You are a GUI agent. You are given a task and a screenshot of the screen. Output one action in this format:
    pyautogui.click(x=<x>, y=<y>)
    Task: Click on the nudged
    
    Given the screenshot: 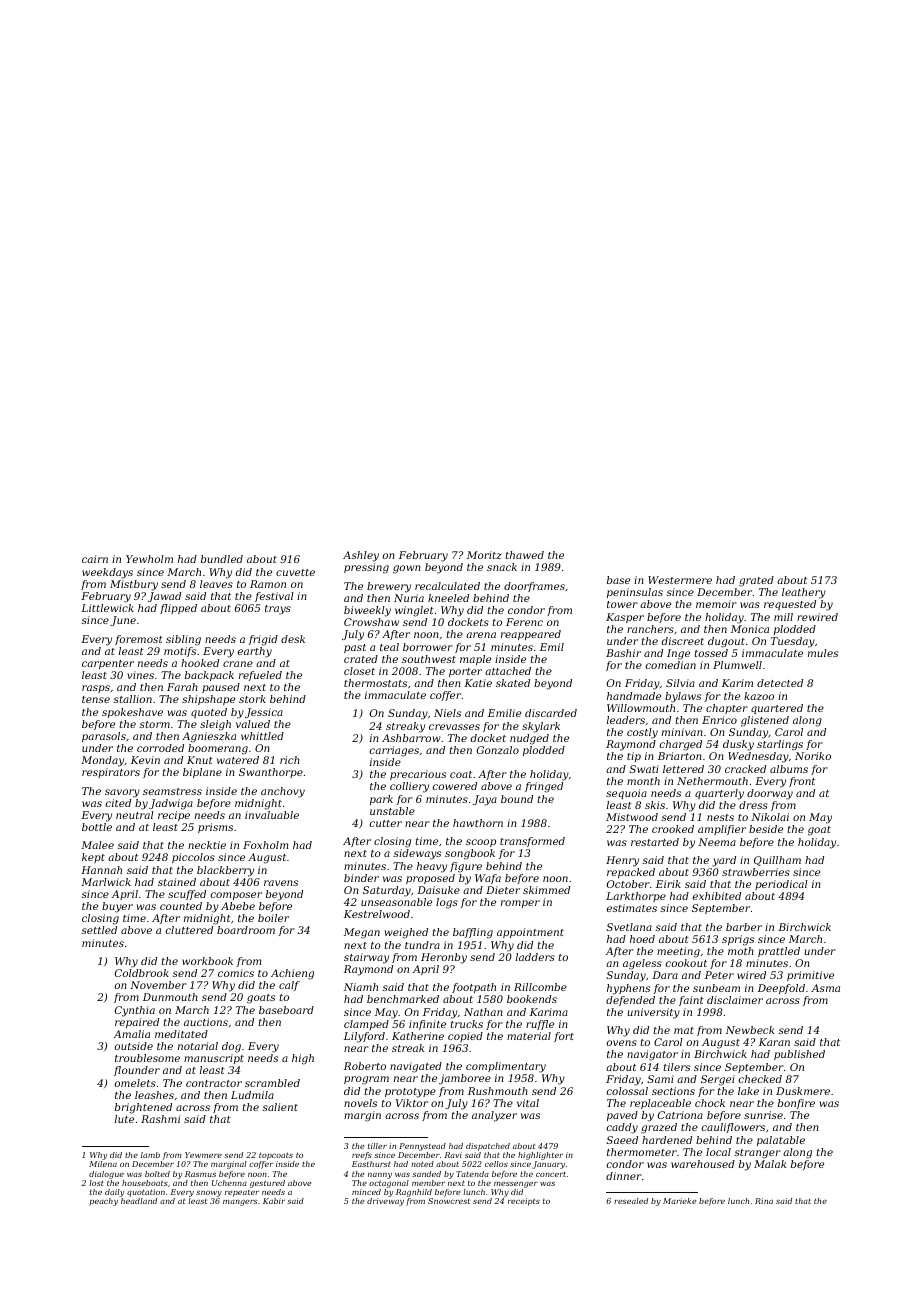 What is the action you would take?
    pyautogui.click(x=529, y=739)
